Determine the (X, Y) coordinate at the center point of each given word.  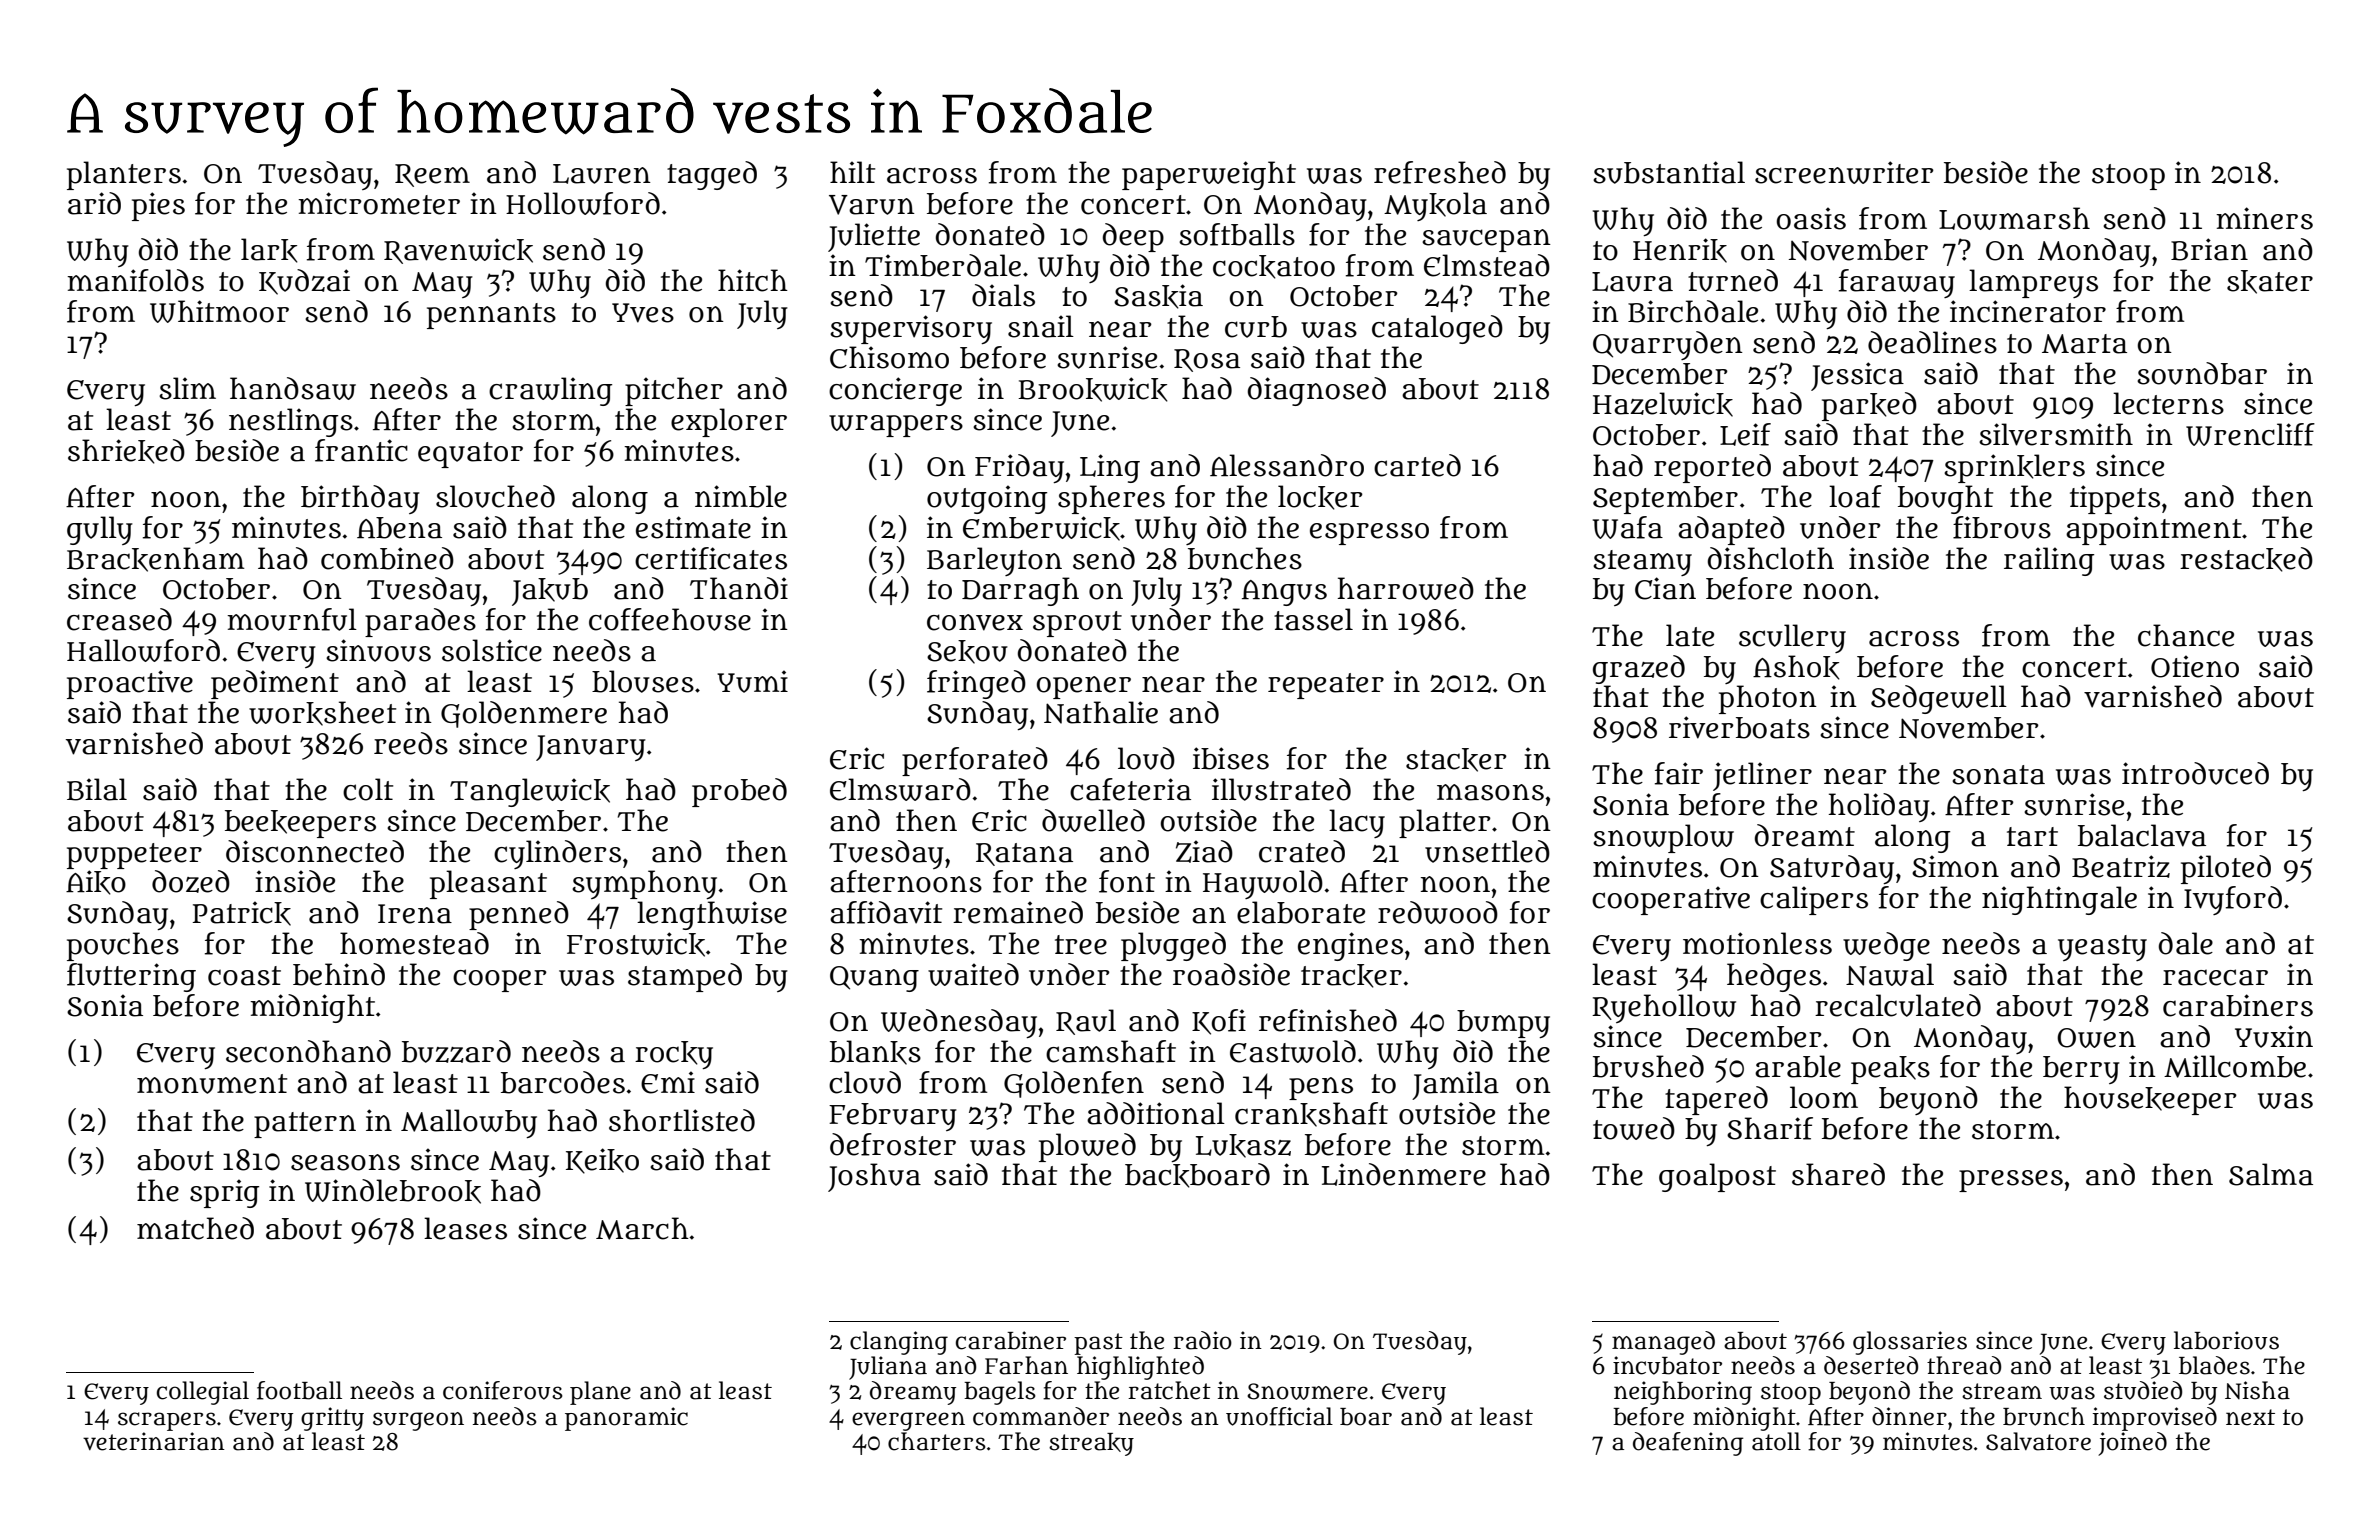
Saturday (1832, 869)
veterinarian (154, 1441)
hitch (753, 280)
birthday (360, 499)
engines (1350, 946)
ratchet (1169, 1390)
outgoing (987, 499)
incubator (1667, 1365)
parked (1869, 406)
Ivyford (2233, 900)
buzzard (456, 1051)
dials (1003, 295)
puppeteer (134, 856)
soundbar (2202, 373)
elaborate (1301, 912)
